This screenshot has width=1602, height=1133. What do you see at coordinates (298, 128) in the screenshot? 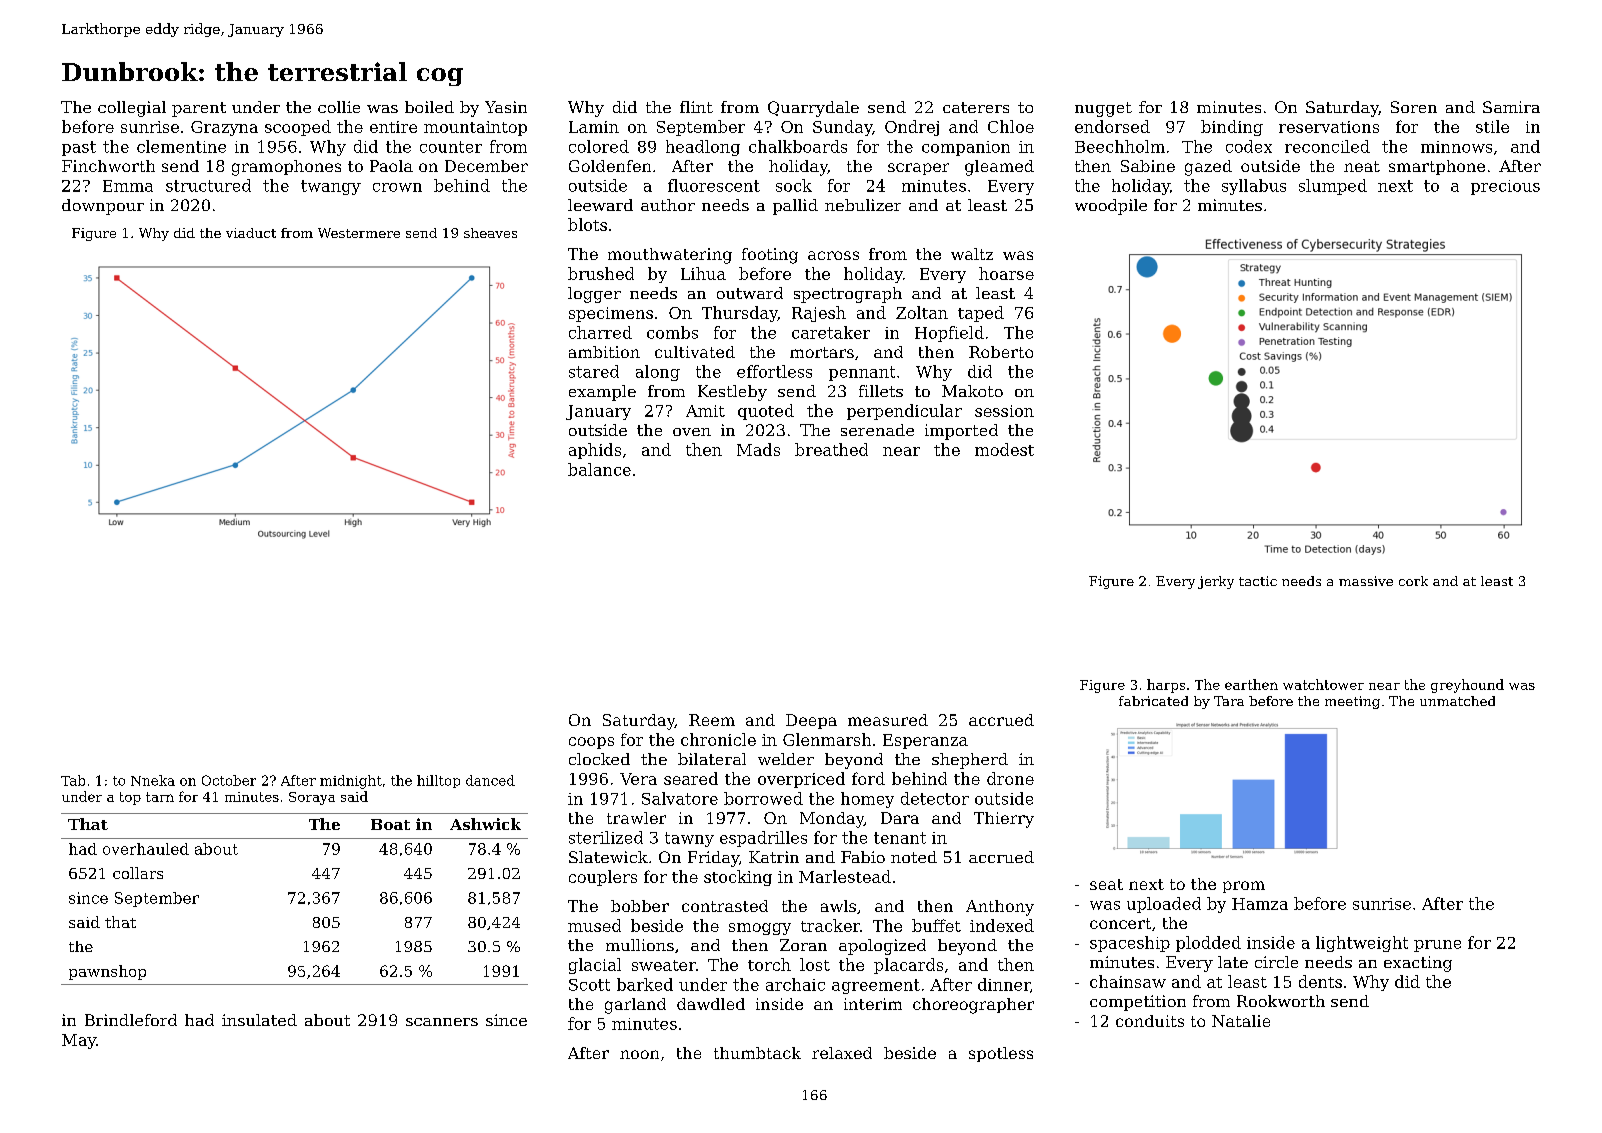
I see `scooped` at bounding box center [298, 128].
